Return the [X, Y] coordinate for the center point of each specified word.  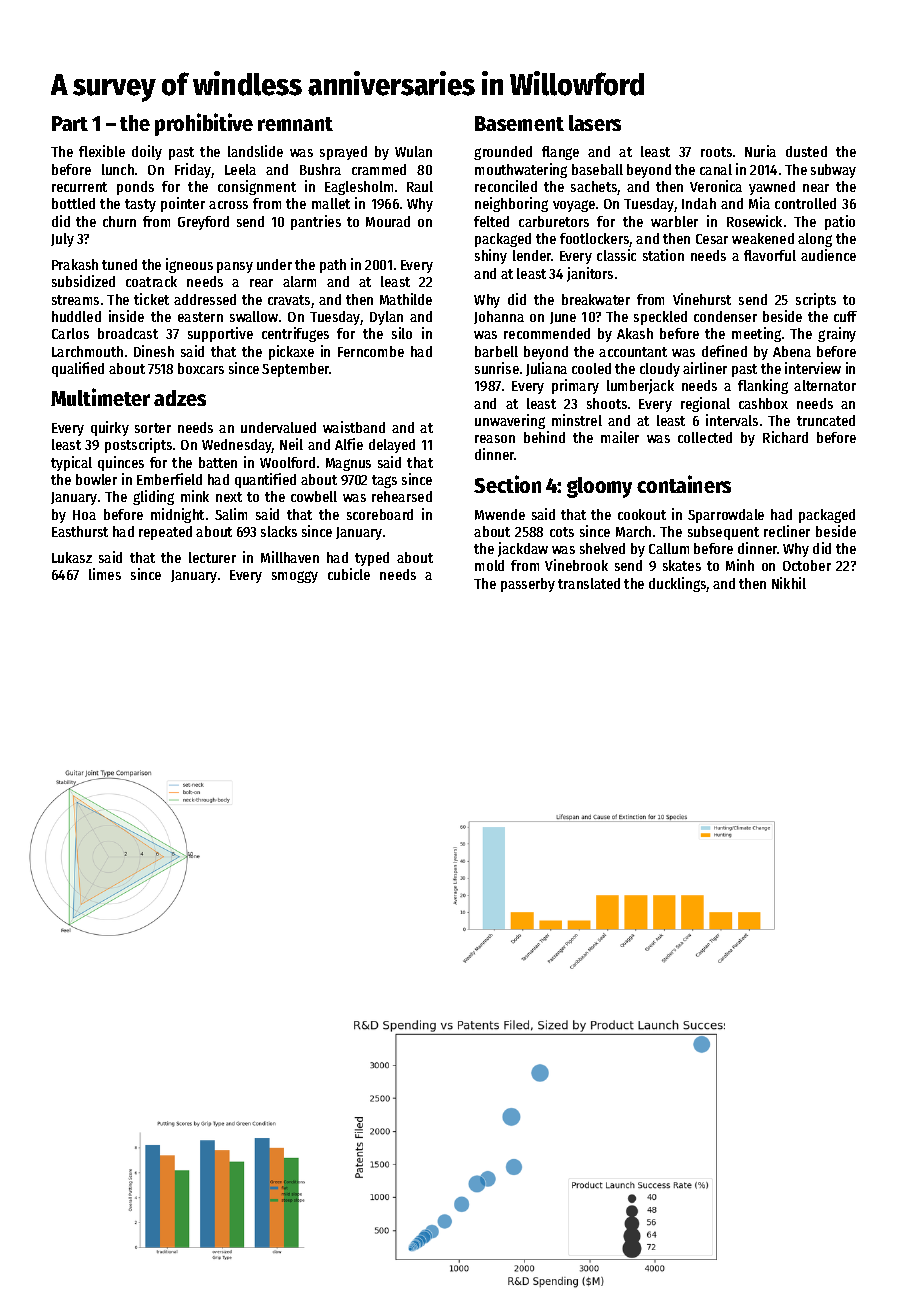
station [663, 255]
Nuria [760, 151]
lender [532, 255]
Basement [519, 123]
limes [105, 574]
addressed [205, 299]
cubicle [349, 574]
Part [70, 123]
